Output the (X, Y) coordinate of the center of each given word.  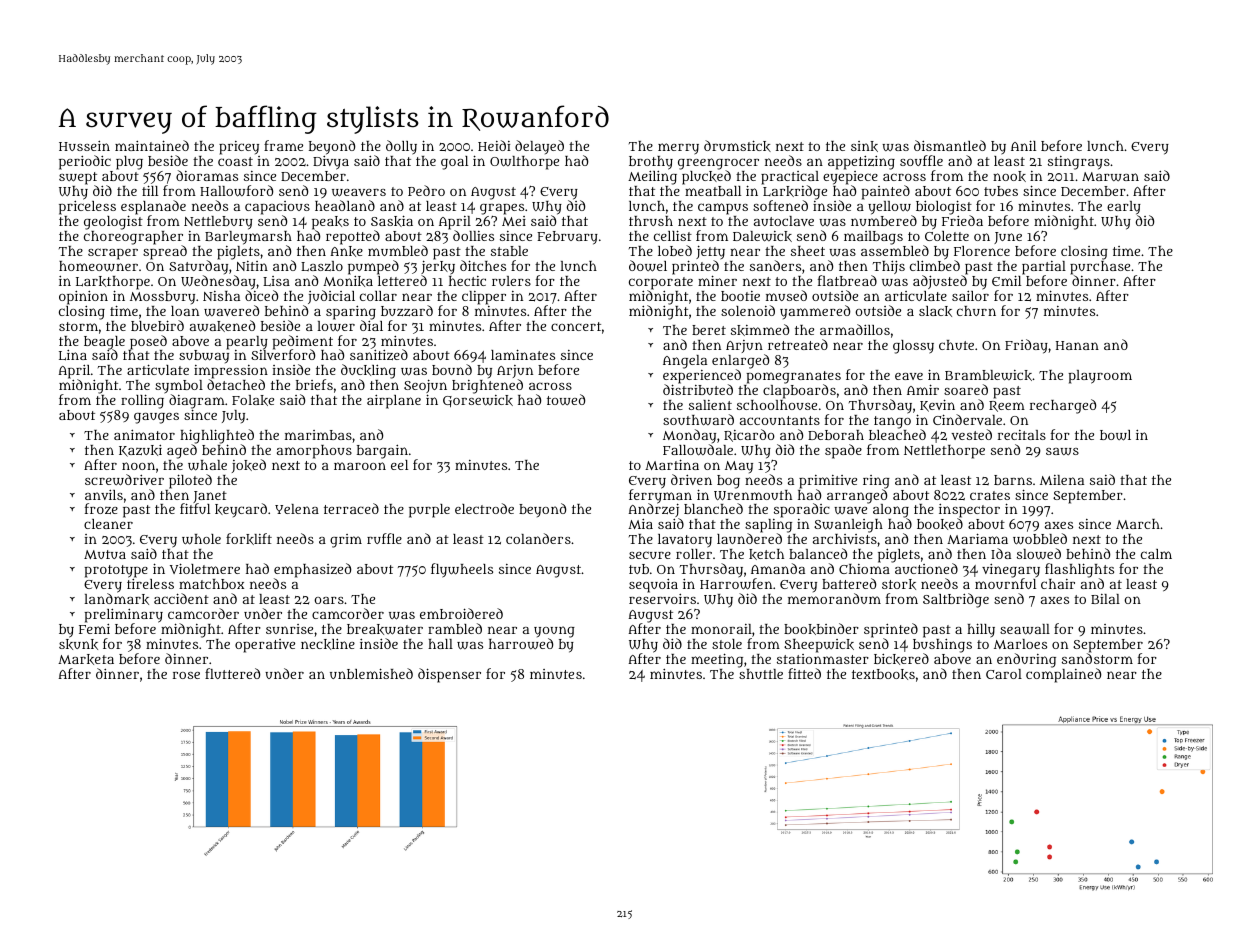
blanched (713, 508)
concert (576, 326)
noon (138, 466)
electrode (484, 508)
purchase (1100, 268)
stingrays (1079, 163)
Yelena (297, 509)
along (891, 511)
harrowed (521, 643)
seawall (1025, 629)
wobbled (1040, 539)
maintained (152, 145)
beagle (104, 343)
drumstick (737, 146)
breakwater (385, 629)
